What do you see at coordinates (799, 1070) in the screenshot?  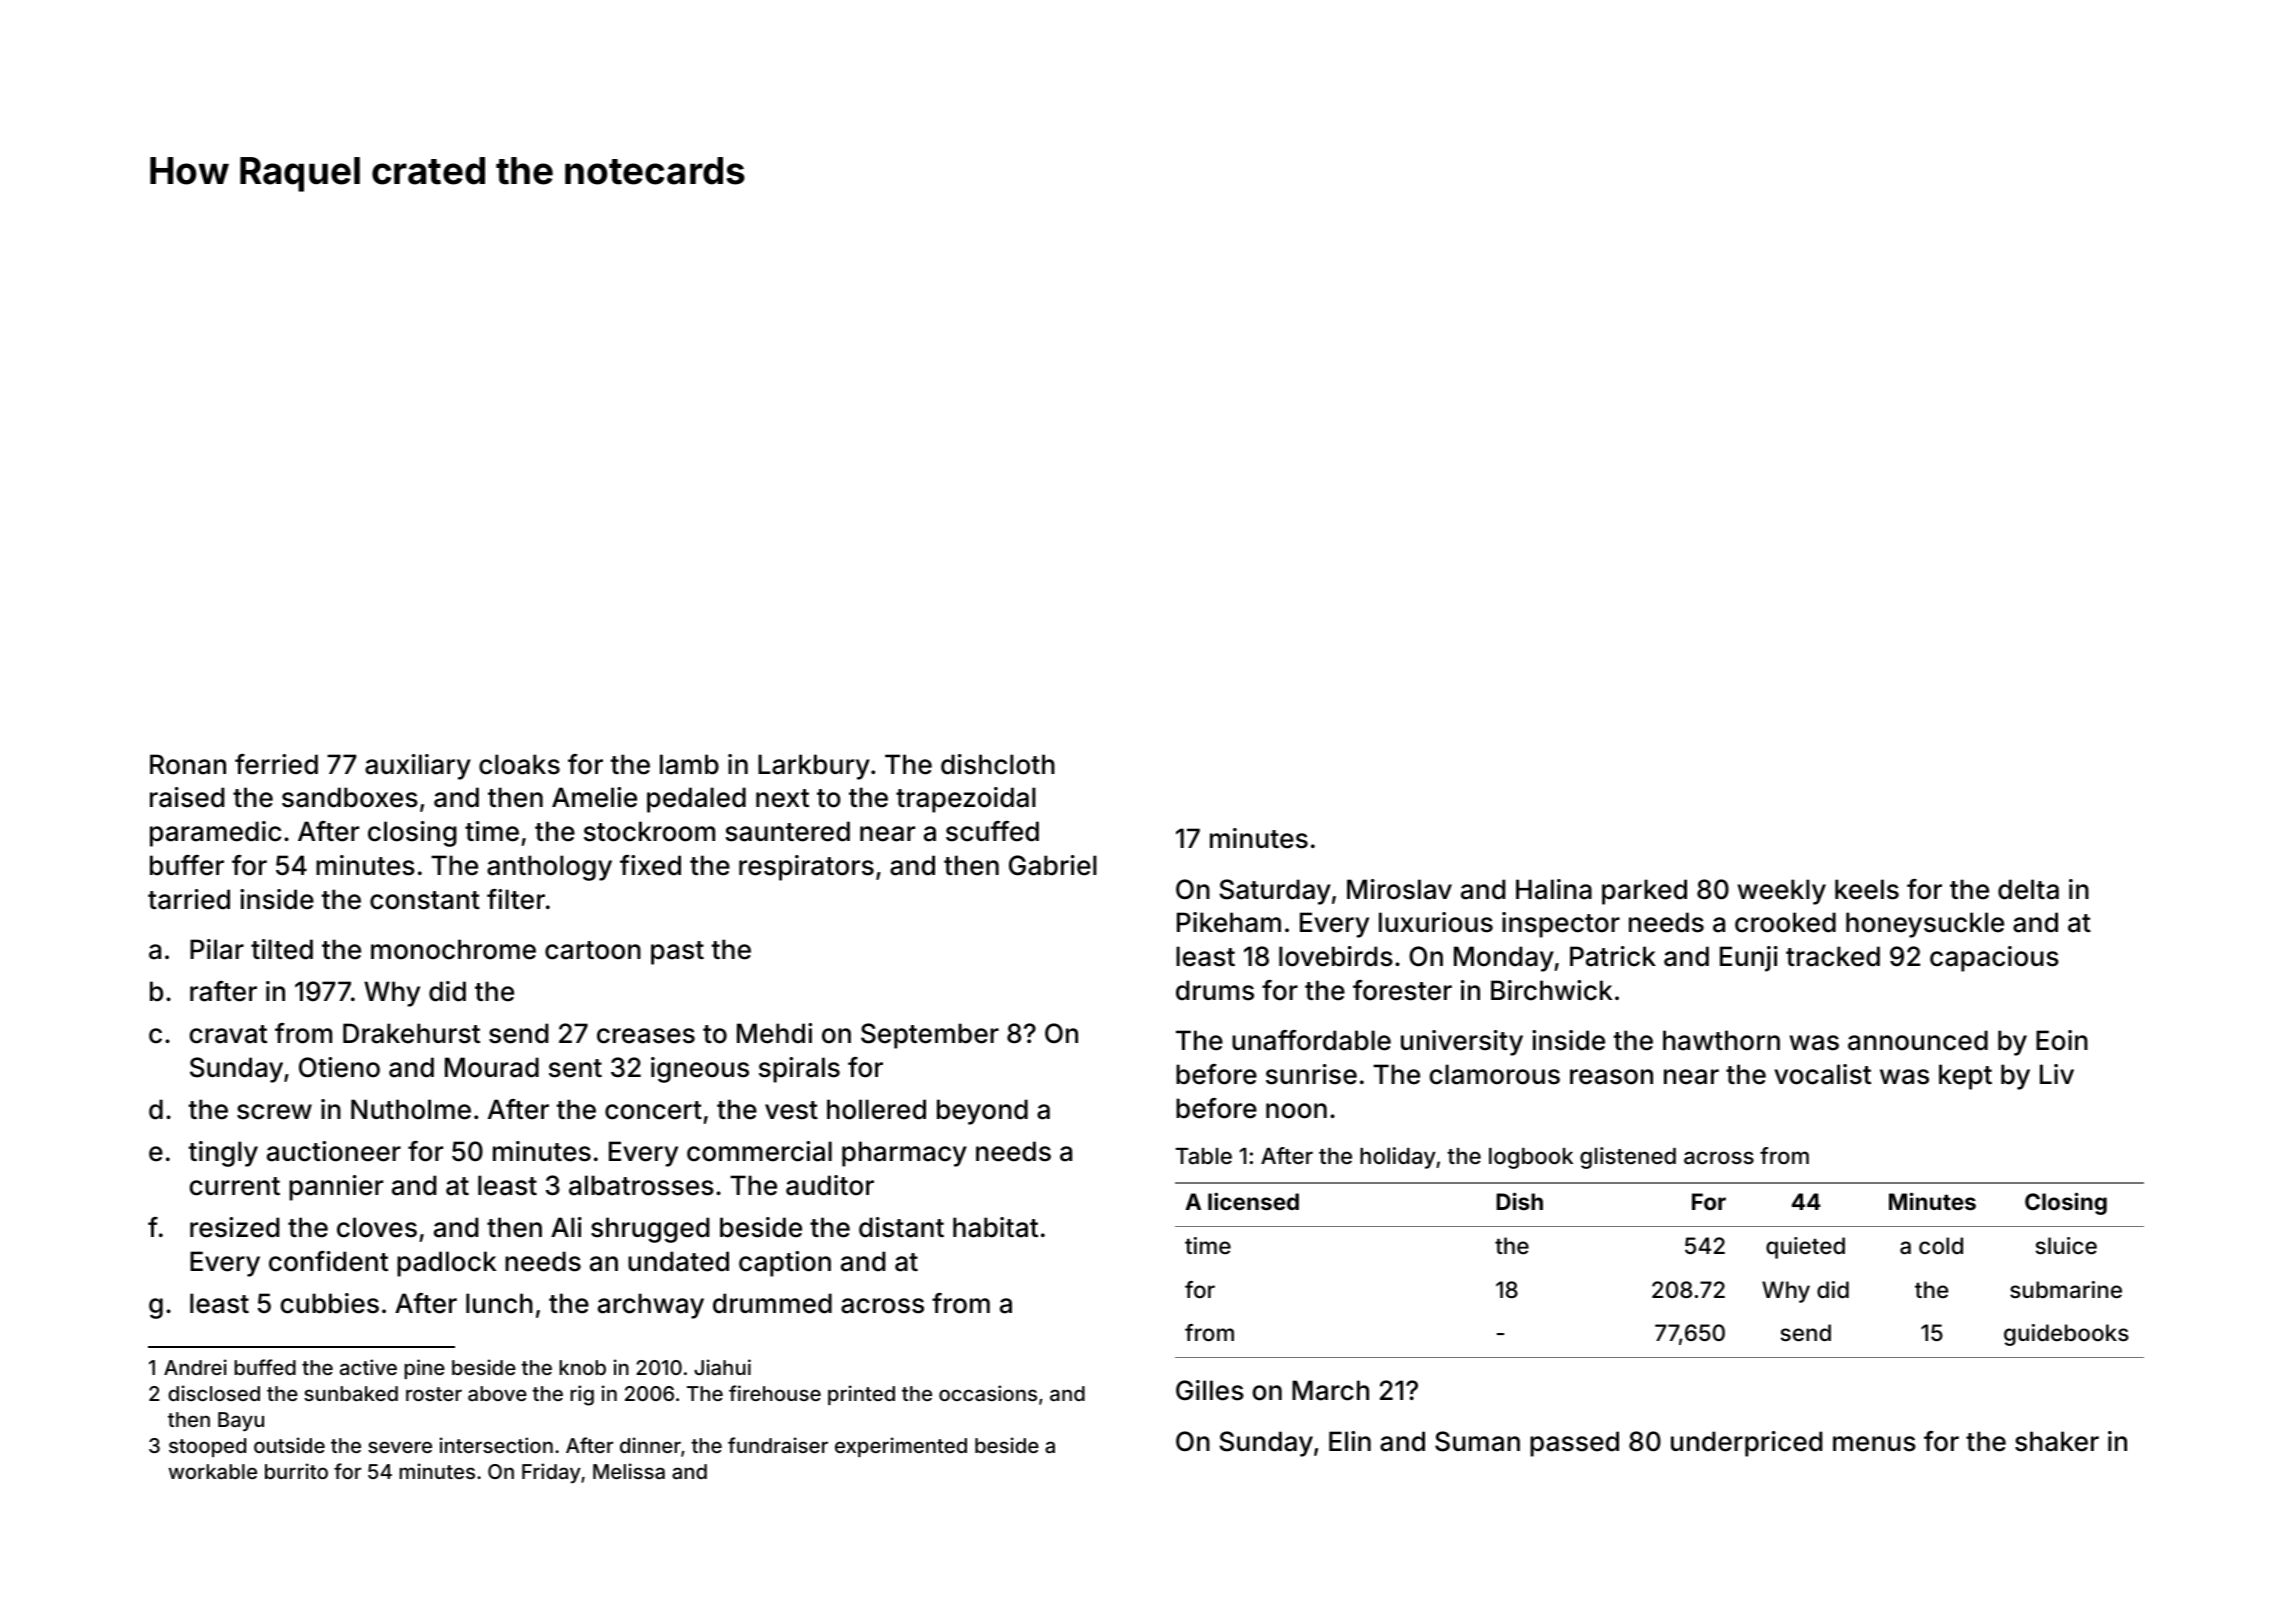 I see `spirals` at bounding box center [799, 1070].
